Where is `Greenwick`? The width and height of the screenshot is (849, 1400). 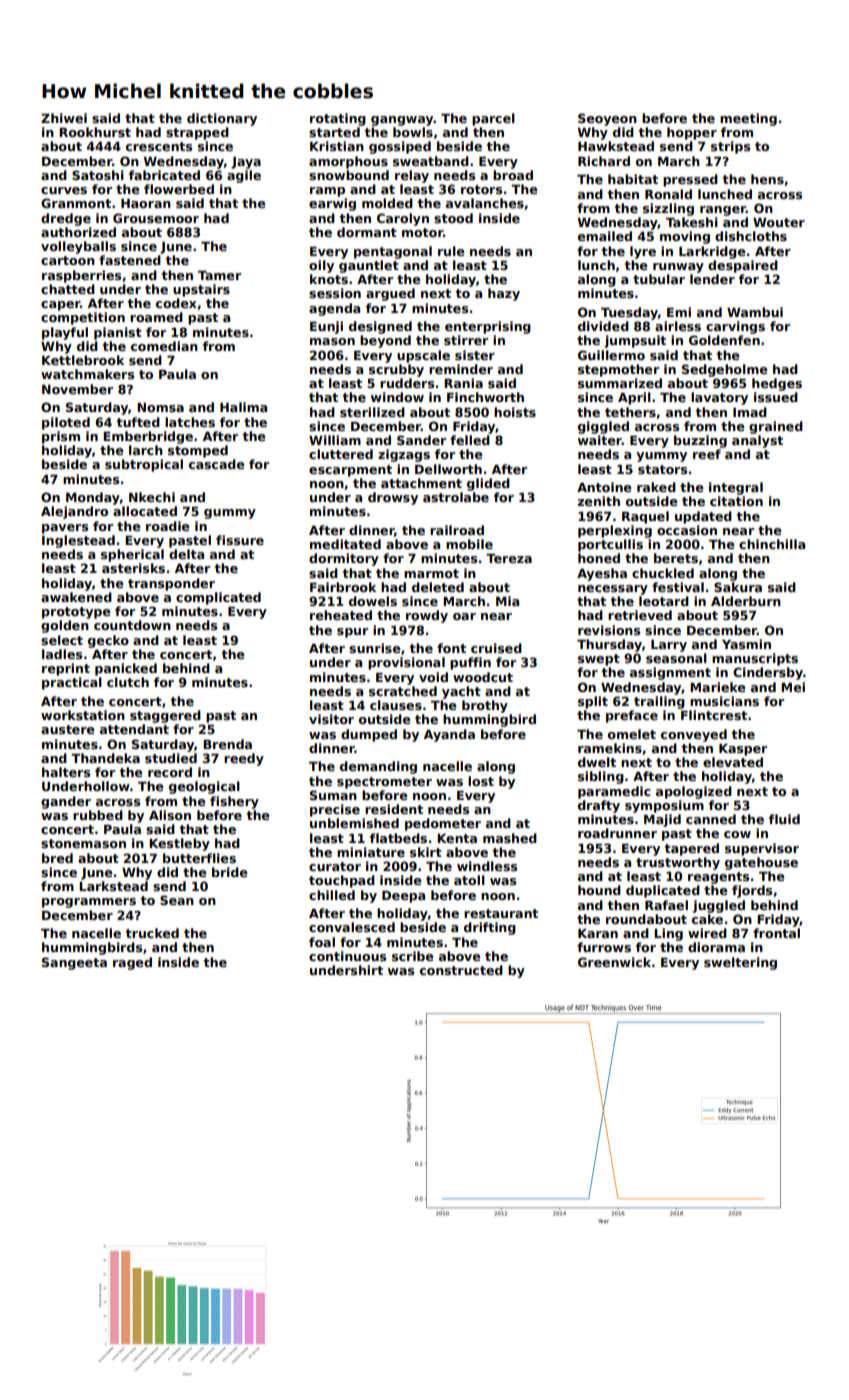 Greenwick is located at coordinates (614, 962).
